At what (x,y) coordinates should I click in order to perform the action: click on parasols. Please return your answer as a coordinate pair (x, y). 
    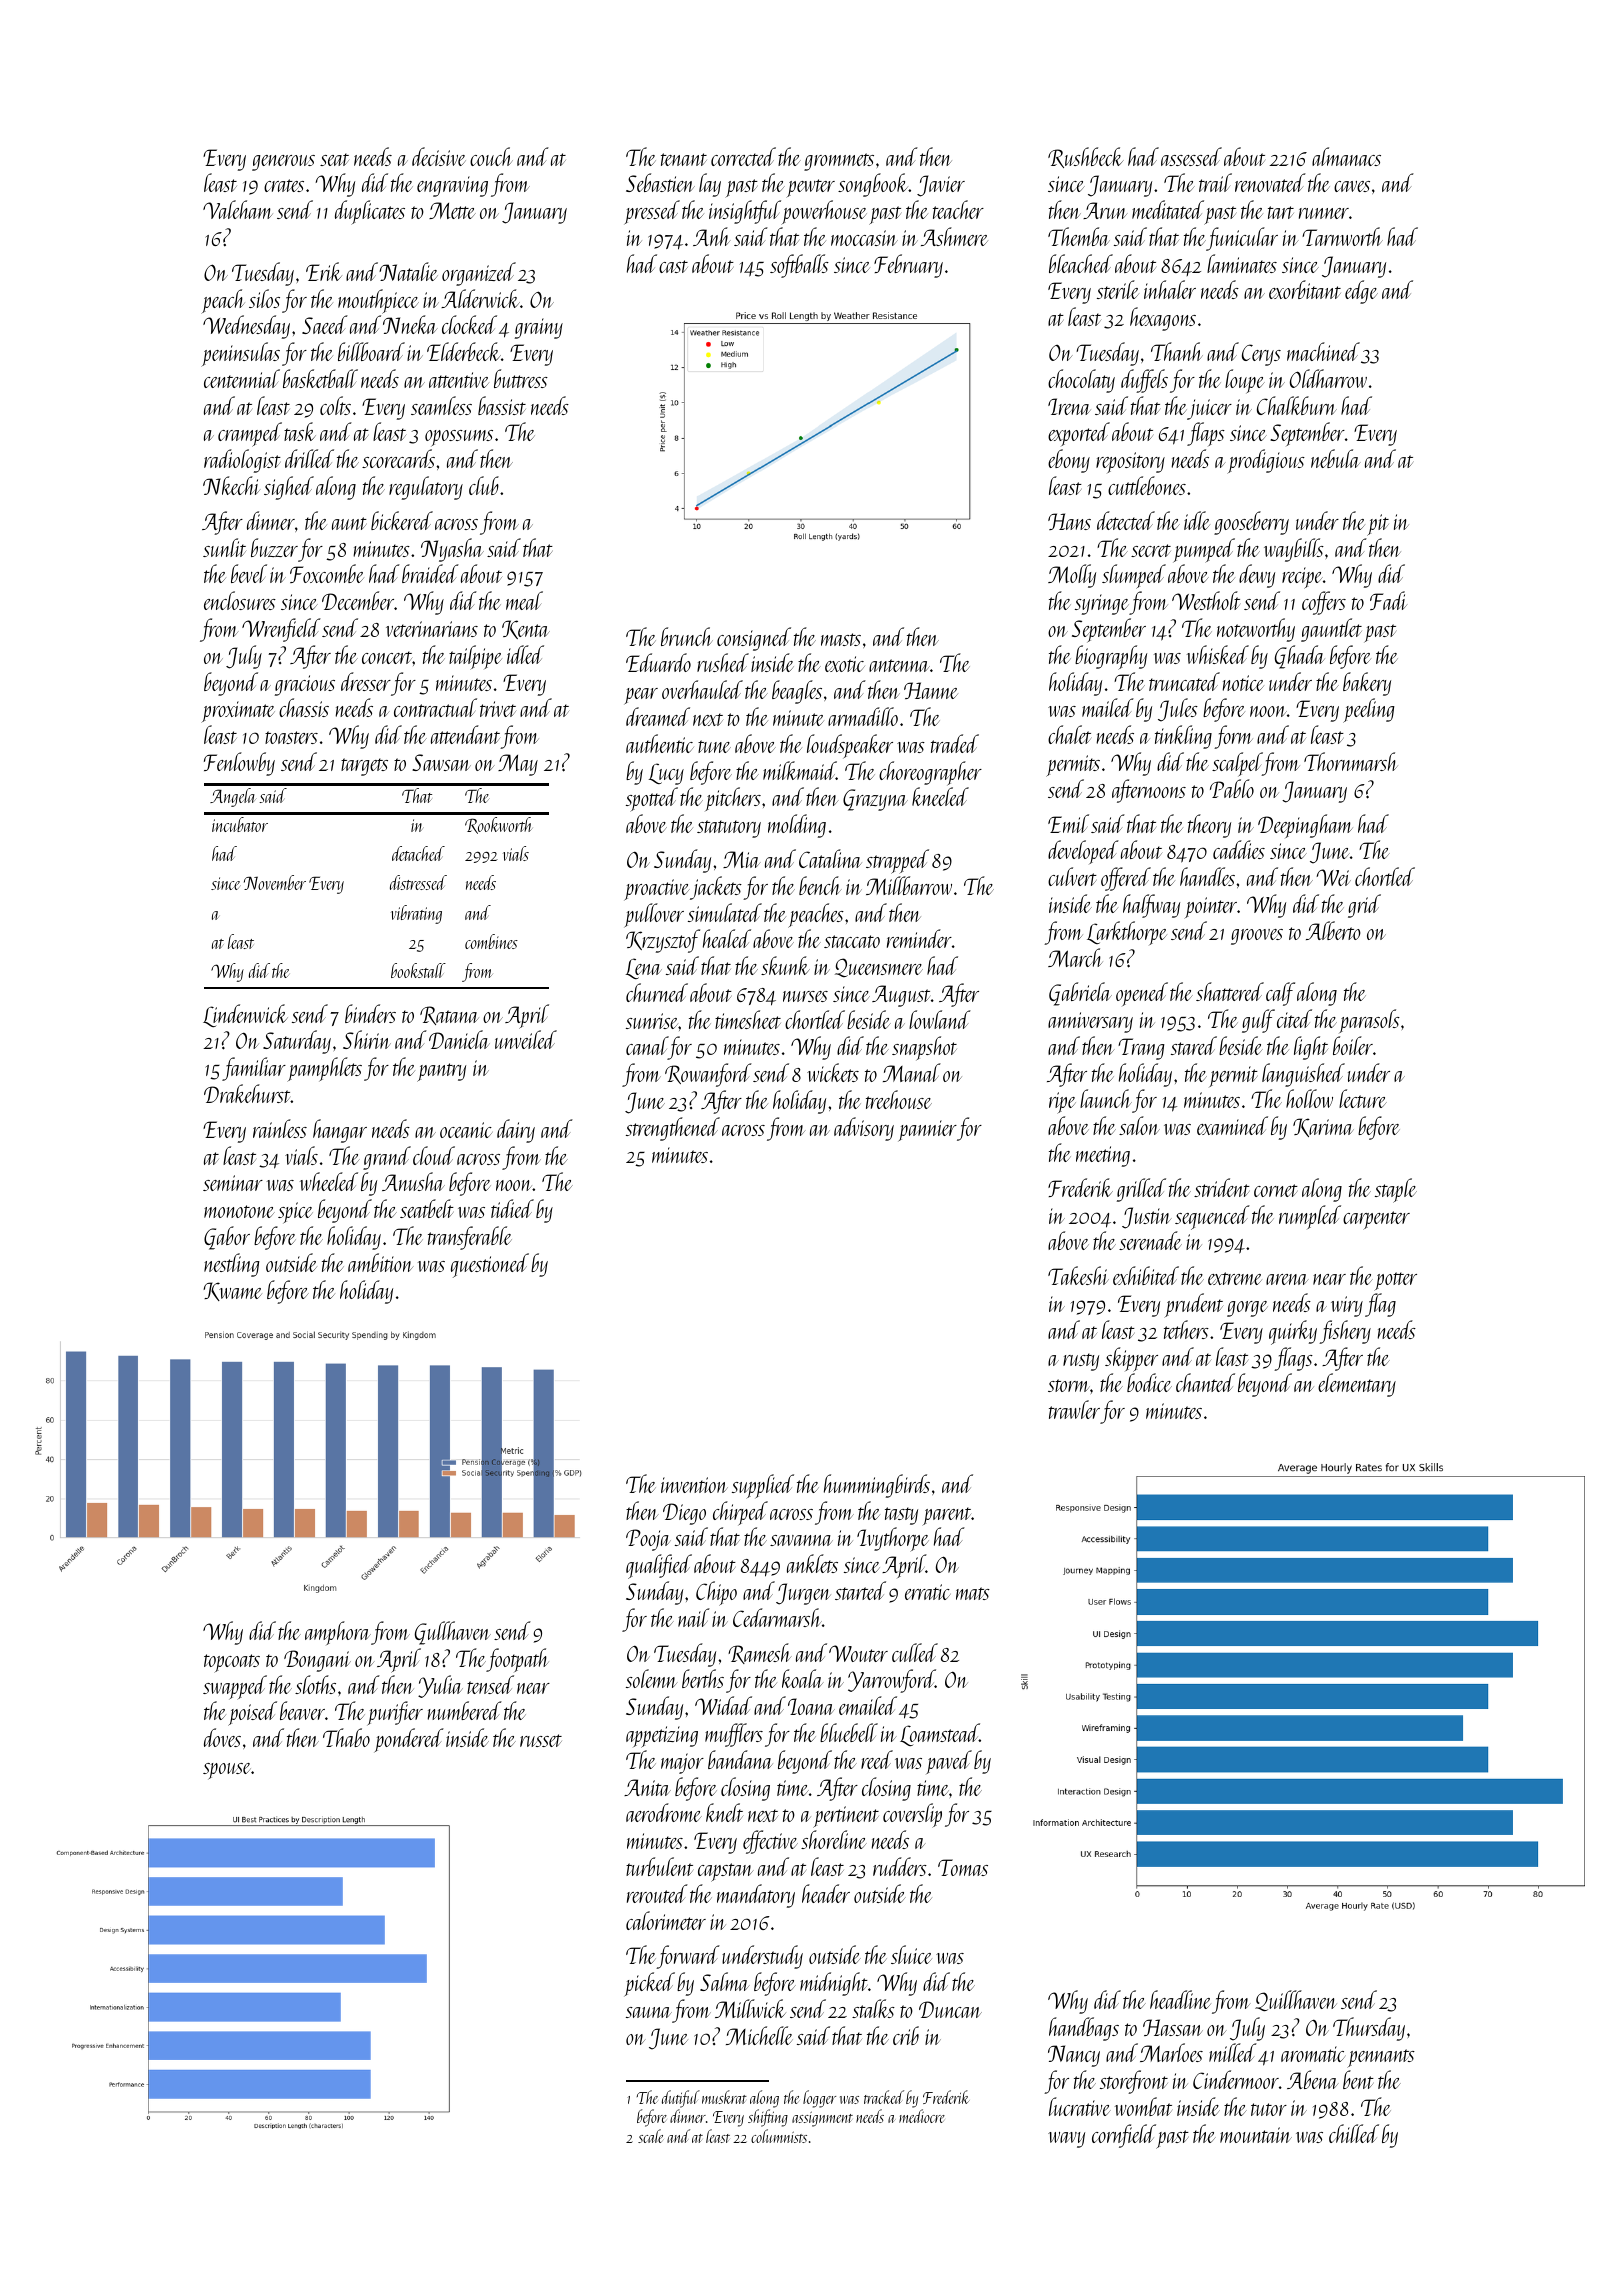
    Looking at the image, I should click on (1369, 1021).
